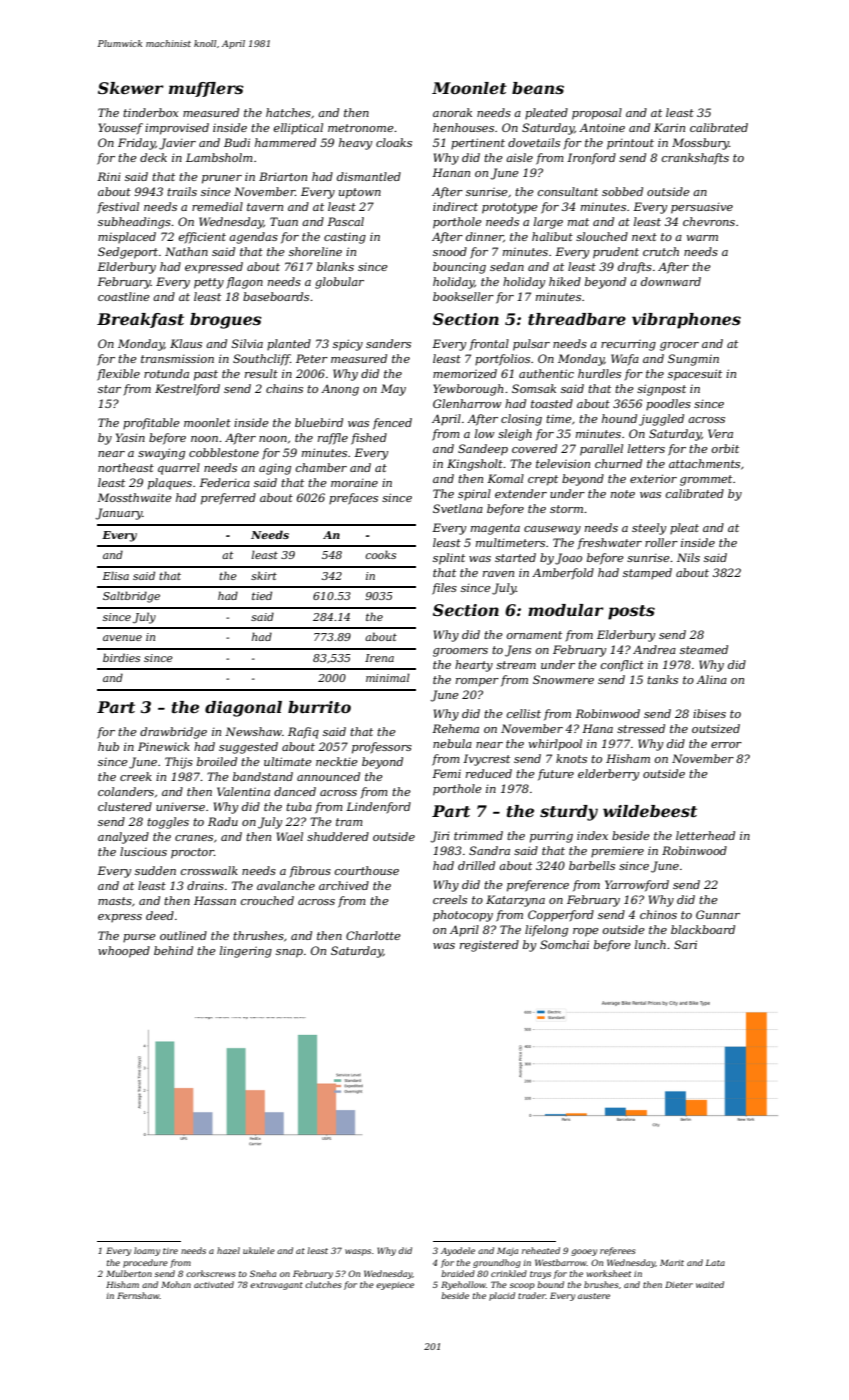  What do you see at coordinates (465, 373) in the screenshot?
I see `memorized` at bounding box center [465, 373].
